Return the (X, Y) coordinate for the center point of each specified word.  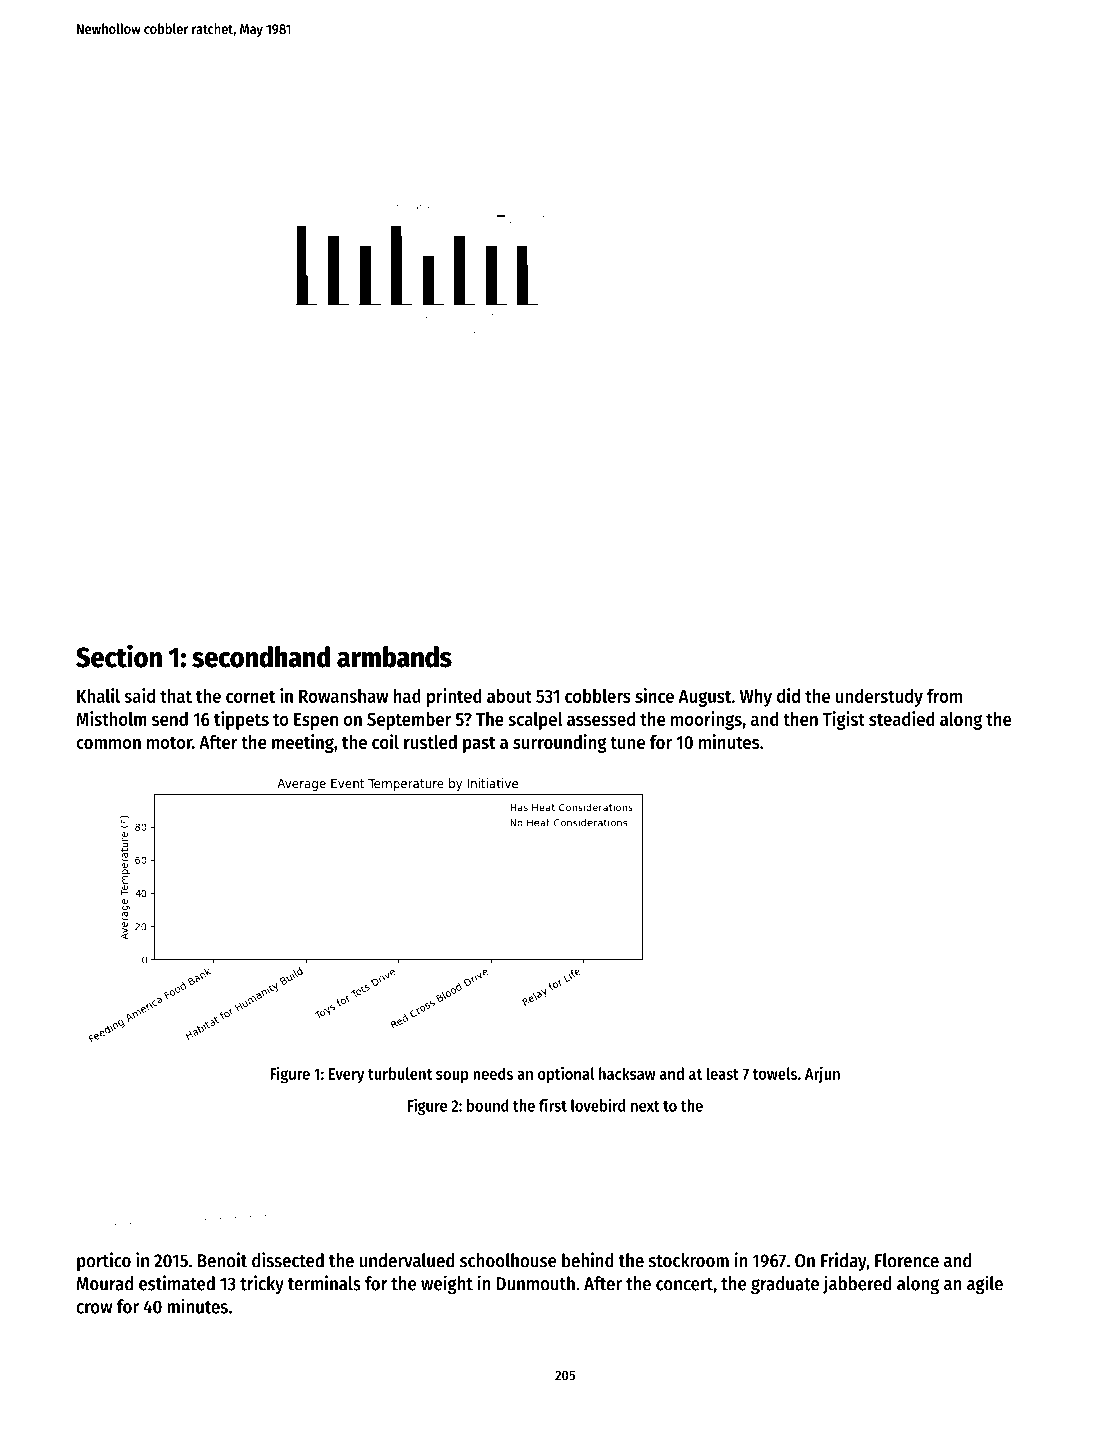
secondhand (261, 657)
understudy (879, 698)
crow (94, 1308)
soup (452, 1077)
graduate (785, 1285)
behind (588, 1260)
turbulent (400, 1073)
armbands (394, 657)
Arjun (822, 1075)
